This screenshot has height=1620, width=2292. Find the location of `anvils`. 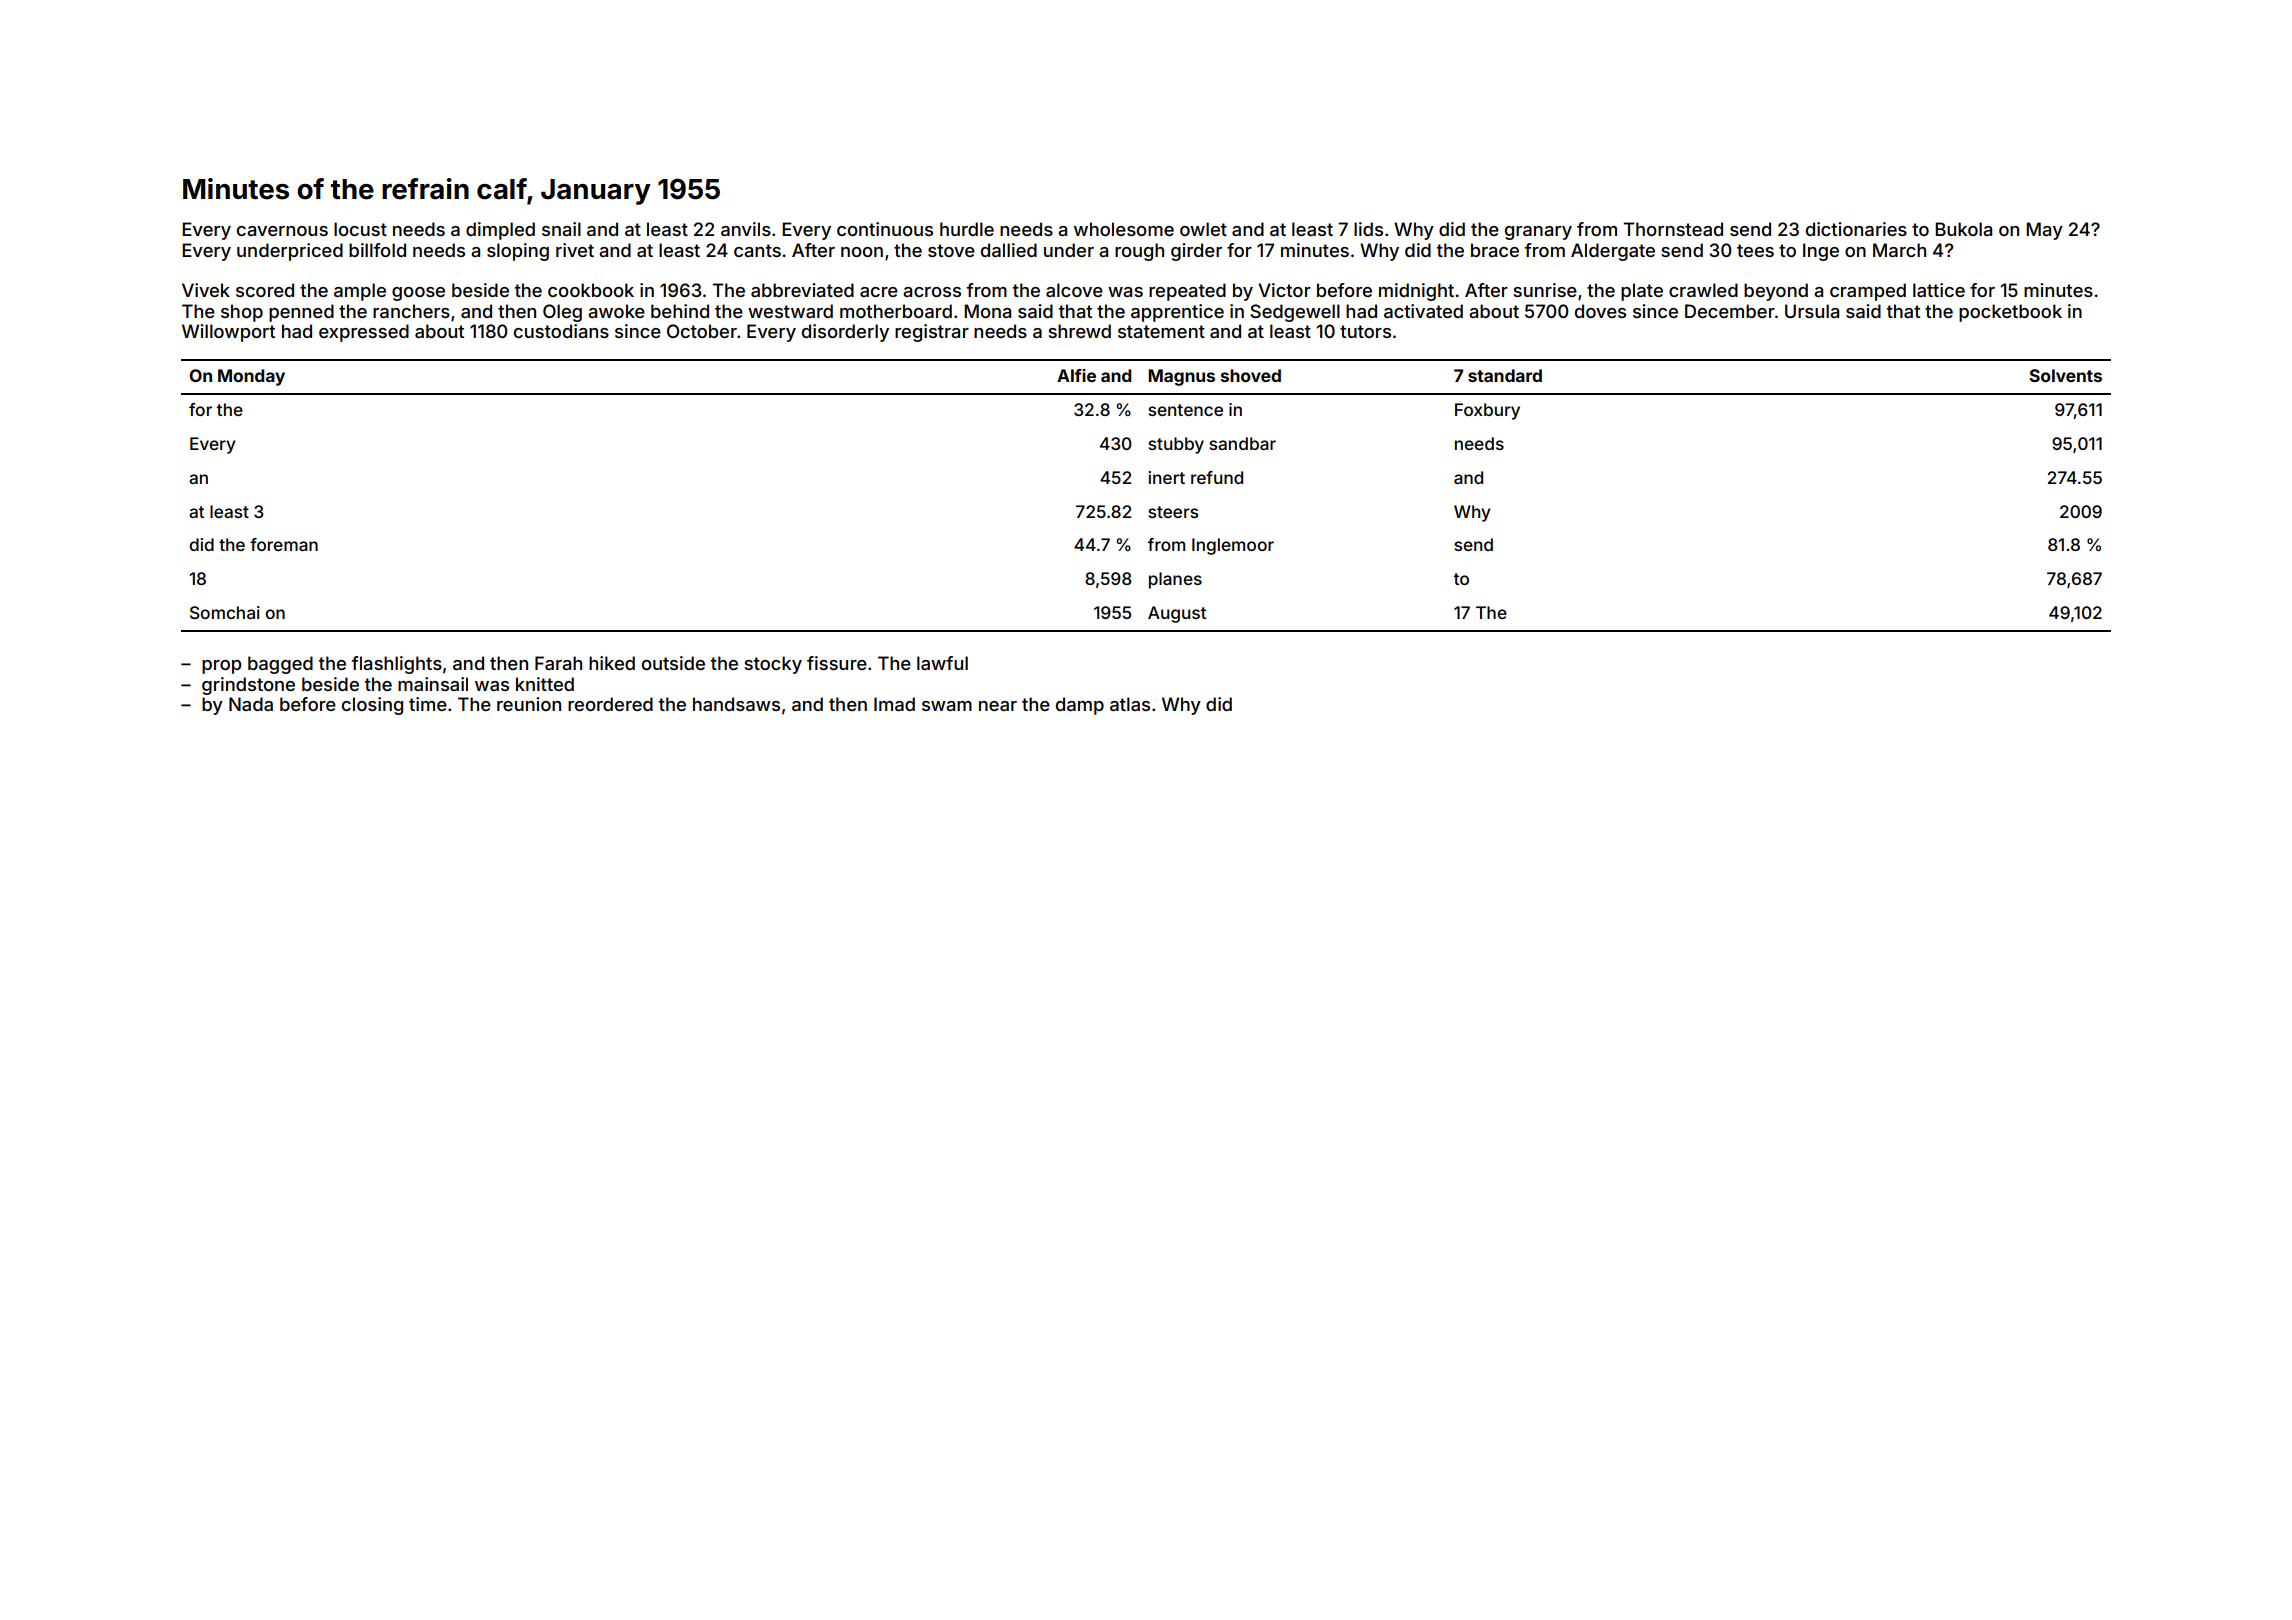

anvils is located at coordinates (746, 229).
